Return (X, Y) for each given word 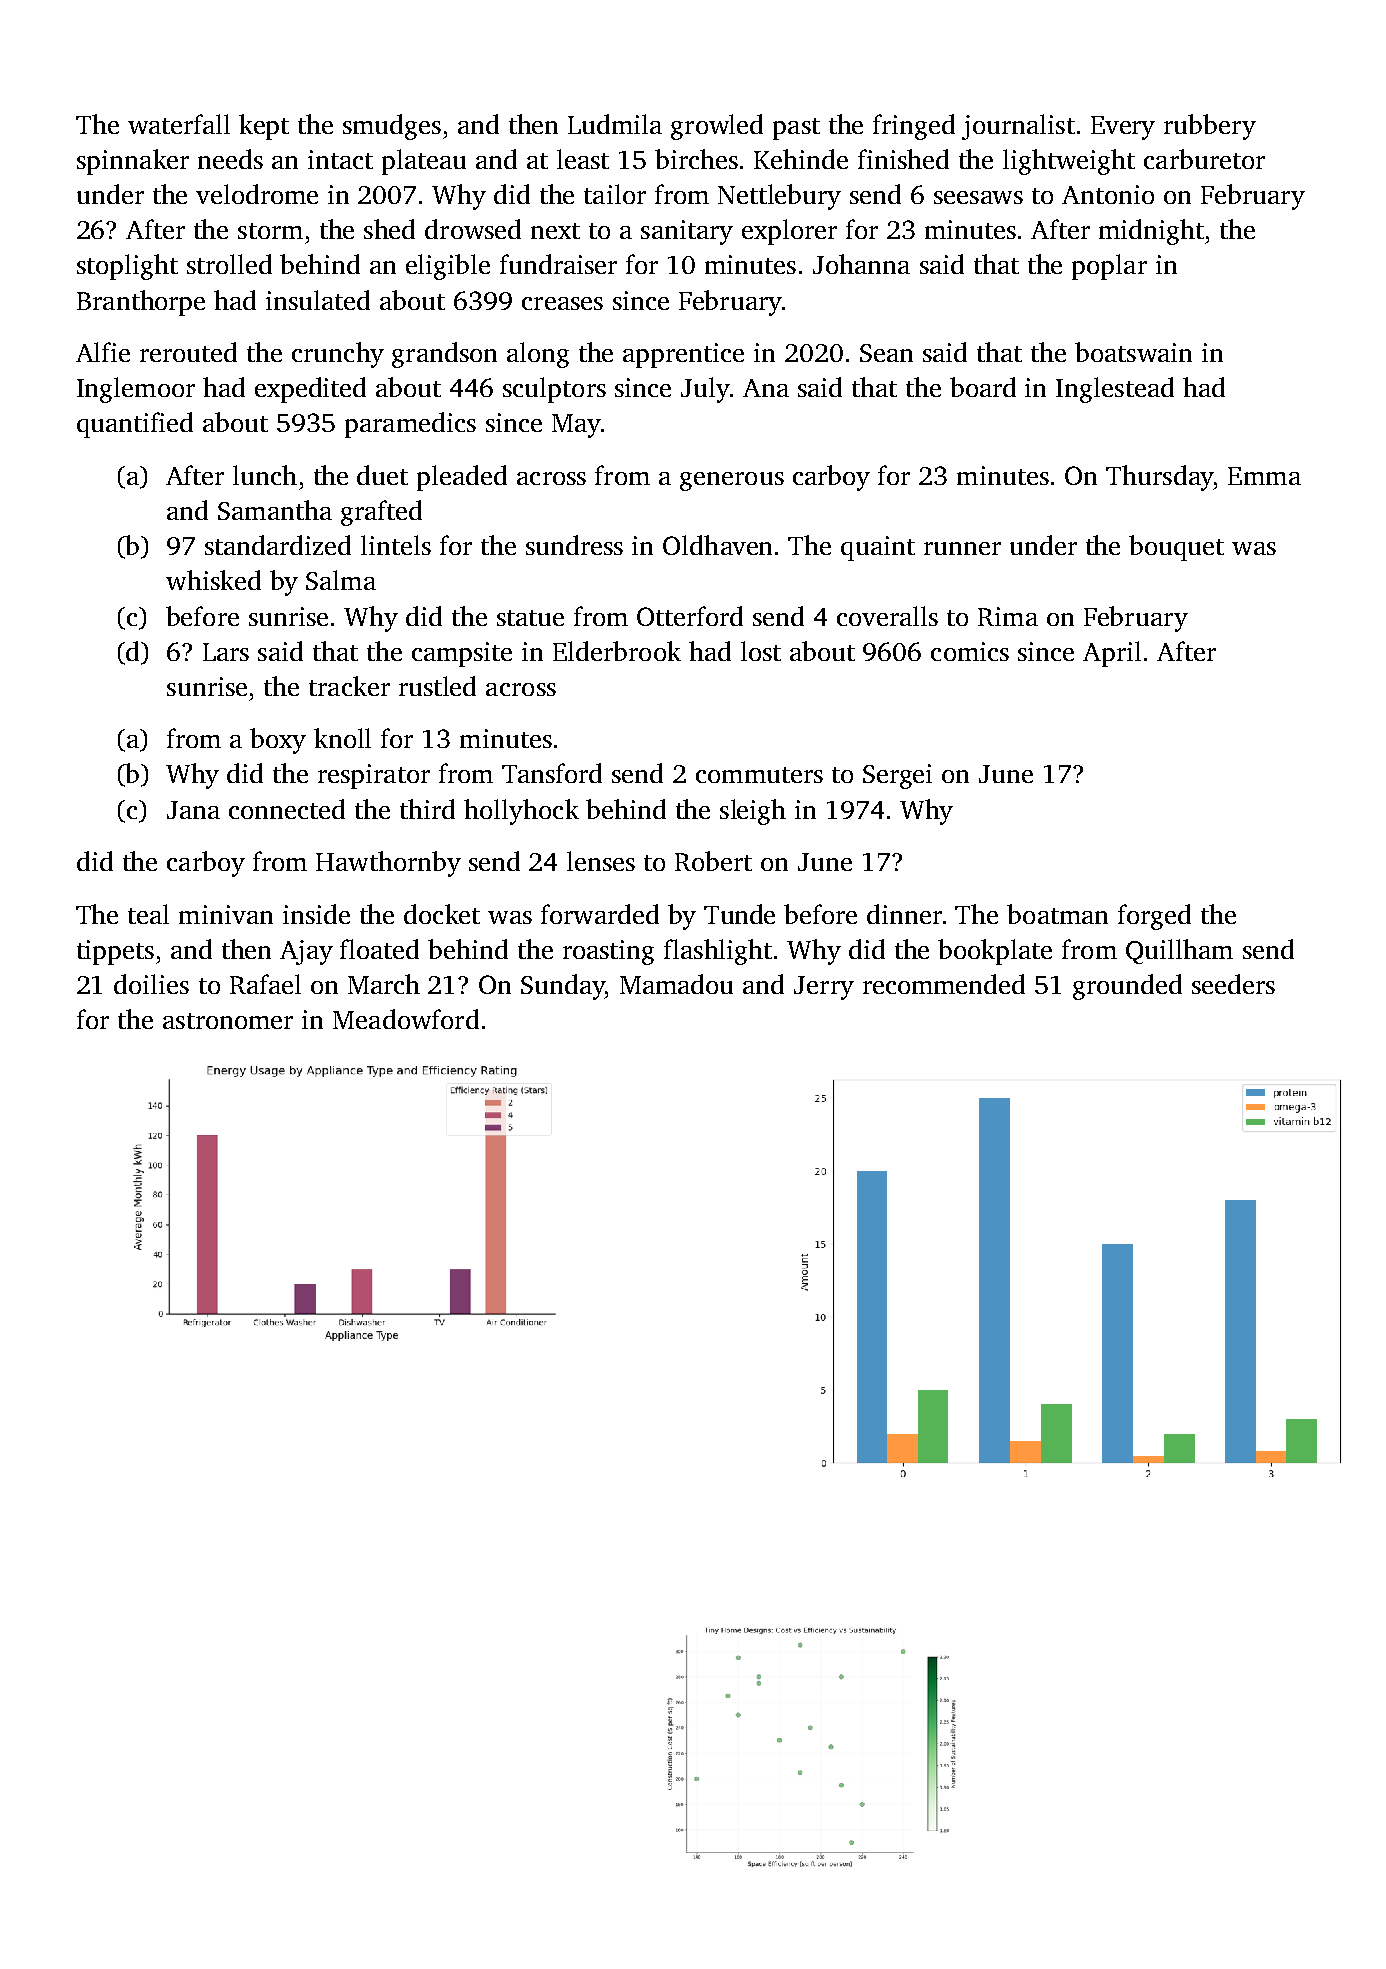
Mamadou (676, 984)
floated (379, 949)
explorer (789, 232)
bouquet (1176, 548)
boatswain (1133, 352)
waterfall (179, 124)
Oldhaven (717, 545)
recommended (944, 984)
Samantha (275, 510)
